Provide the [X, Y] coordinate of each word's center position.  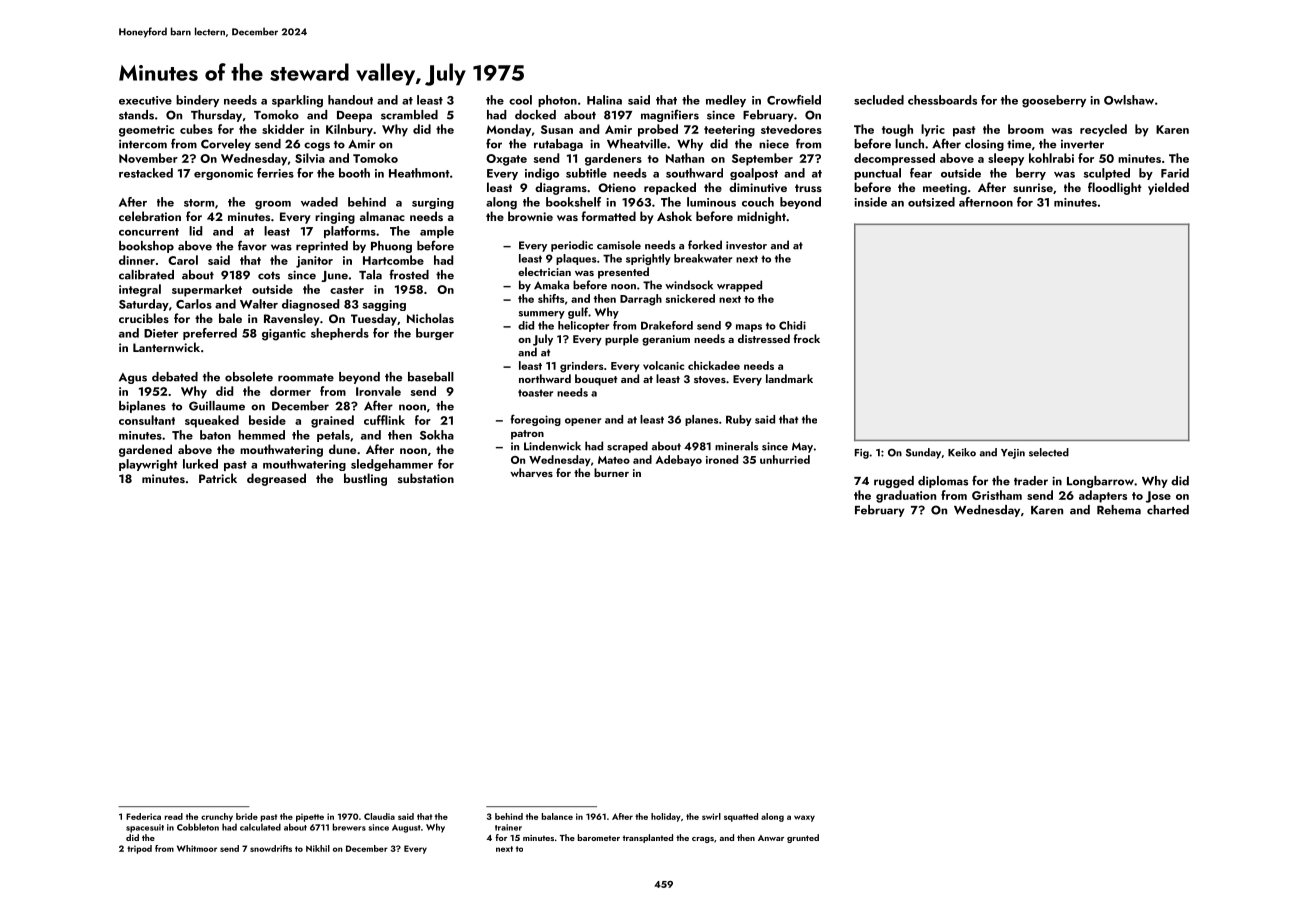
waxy [804, 818]
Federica [143, 816]
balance [557, 816]
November [148, 158]
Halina [604, 100]
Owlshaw [1129, 100]
